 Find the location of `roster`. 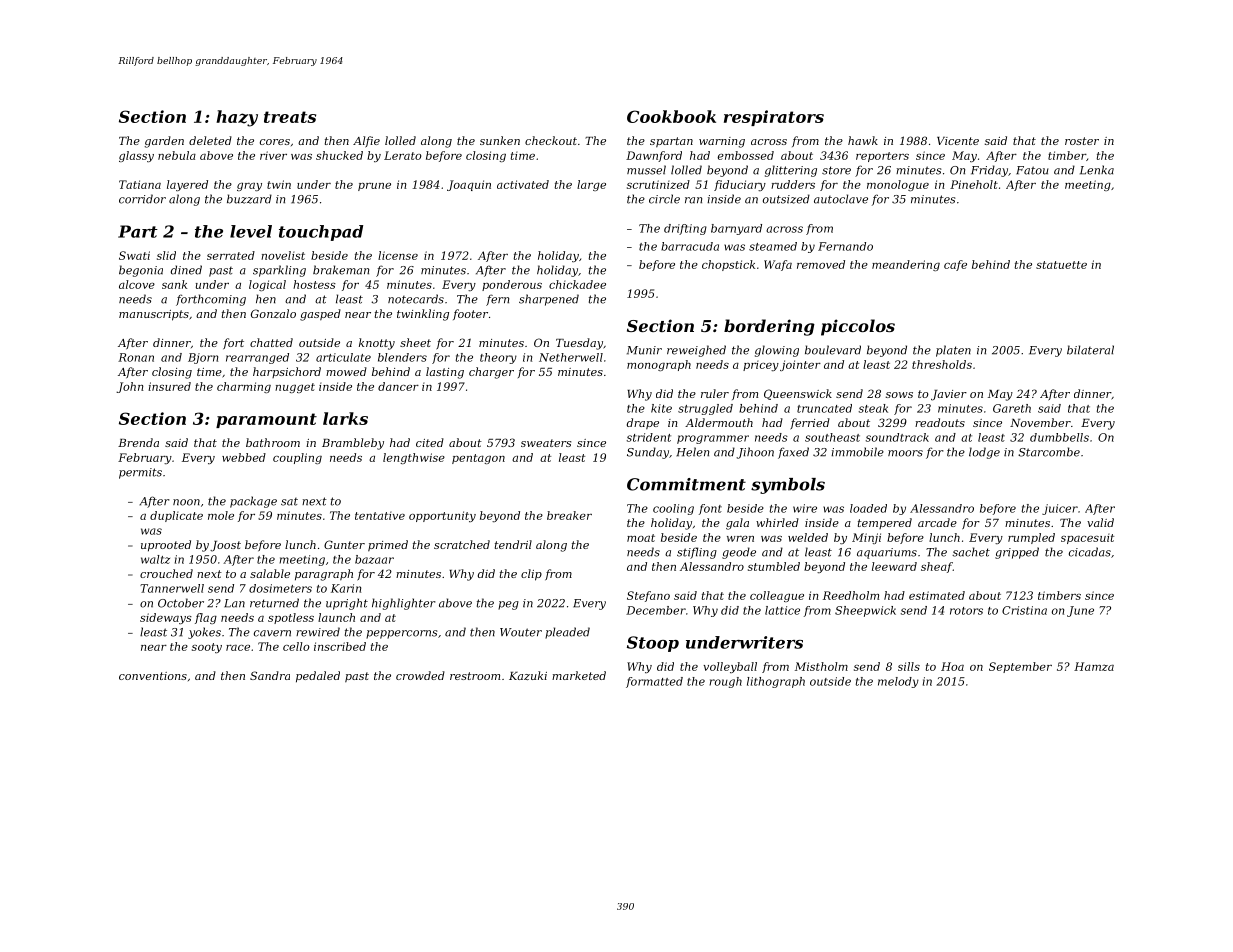

roster is located at coordinates (1082, 141).
